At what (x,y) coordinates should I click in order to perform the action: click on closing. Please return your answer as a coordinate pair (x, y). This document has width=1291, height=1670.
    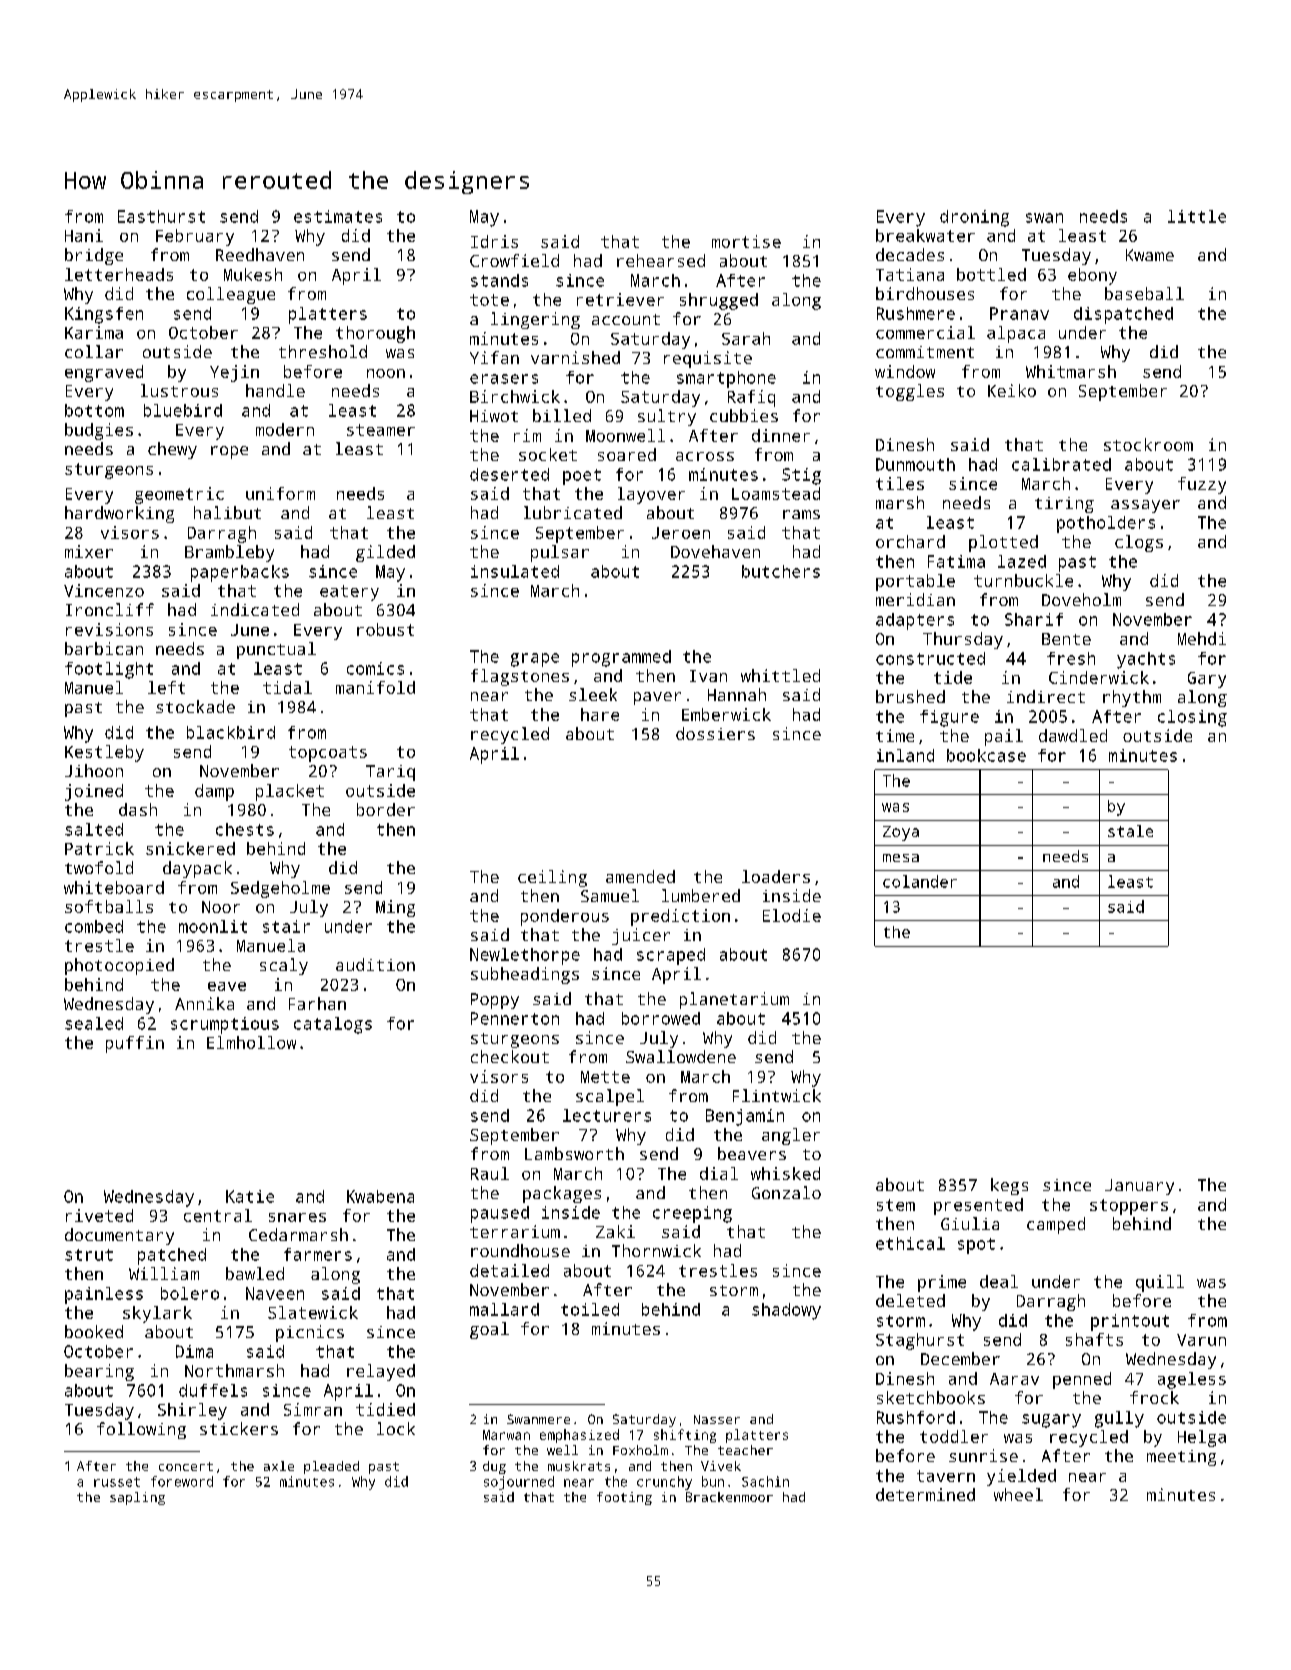
    Looking at the image, I should click on (1192, 718).
